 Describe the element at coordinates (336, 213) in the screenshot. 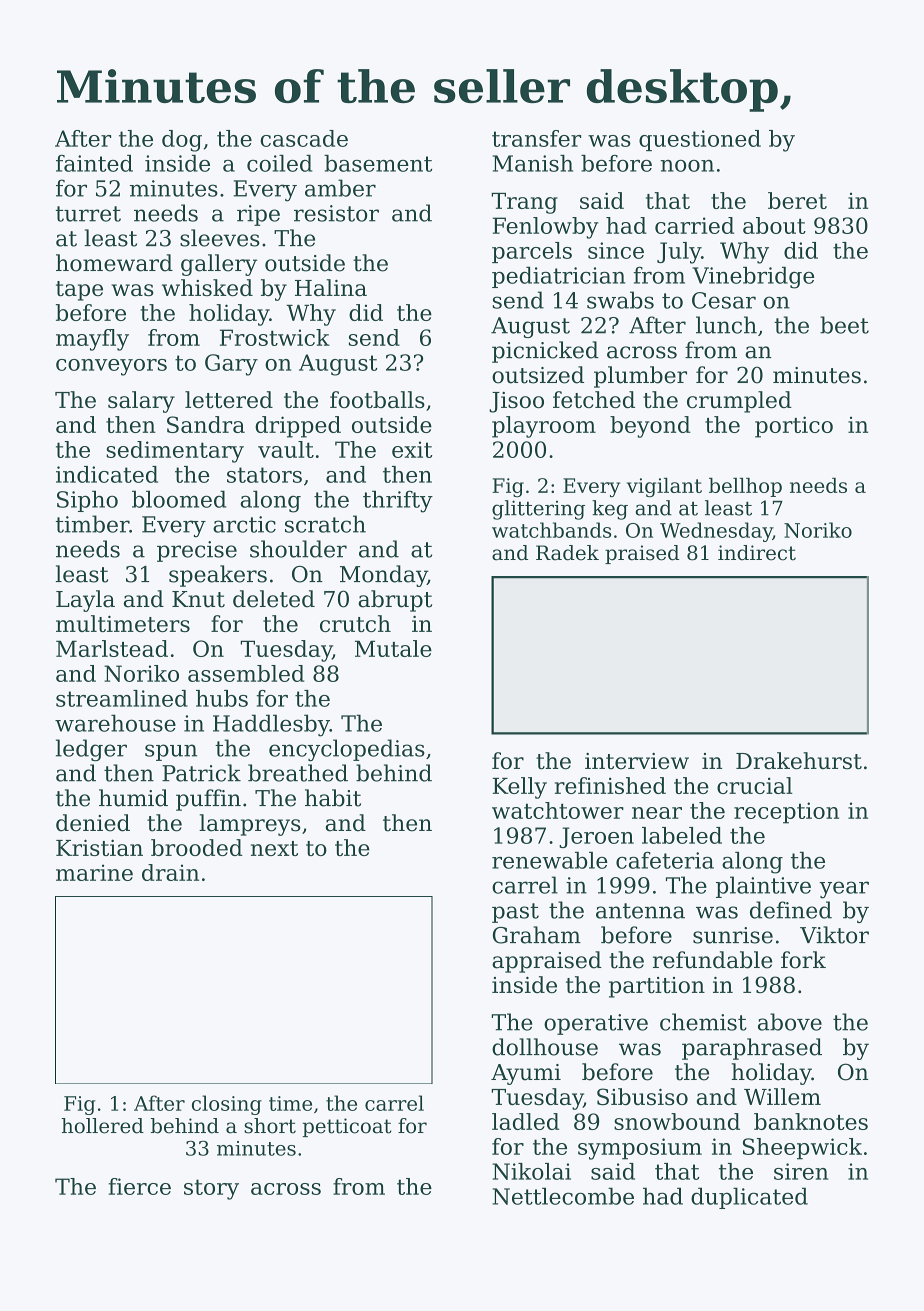

I see `resistor` at that location.
